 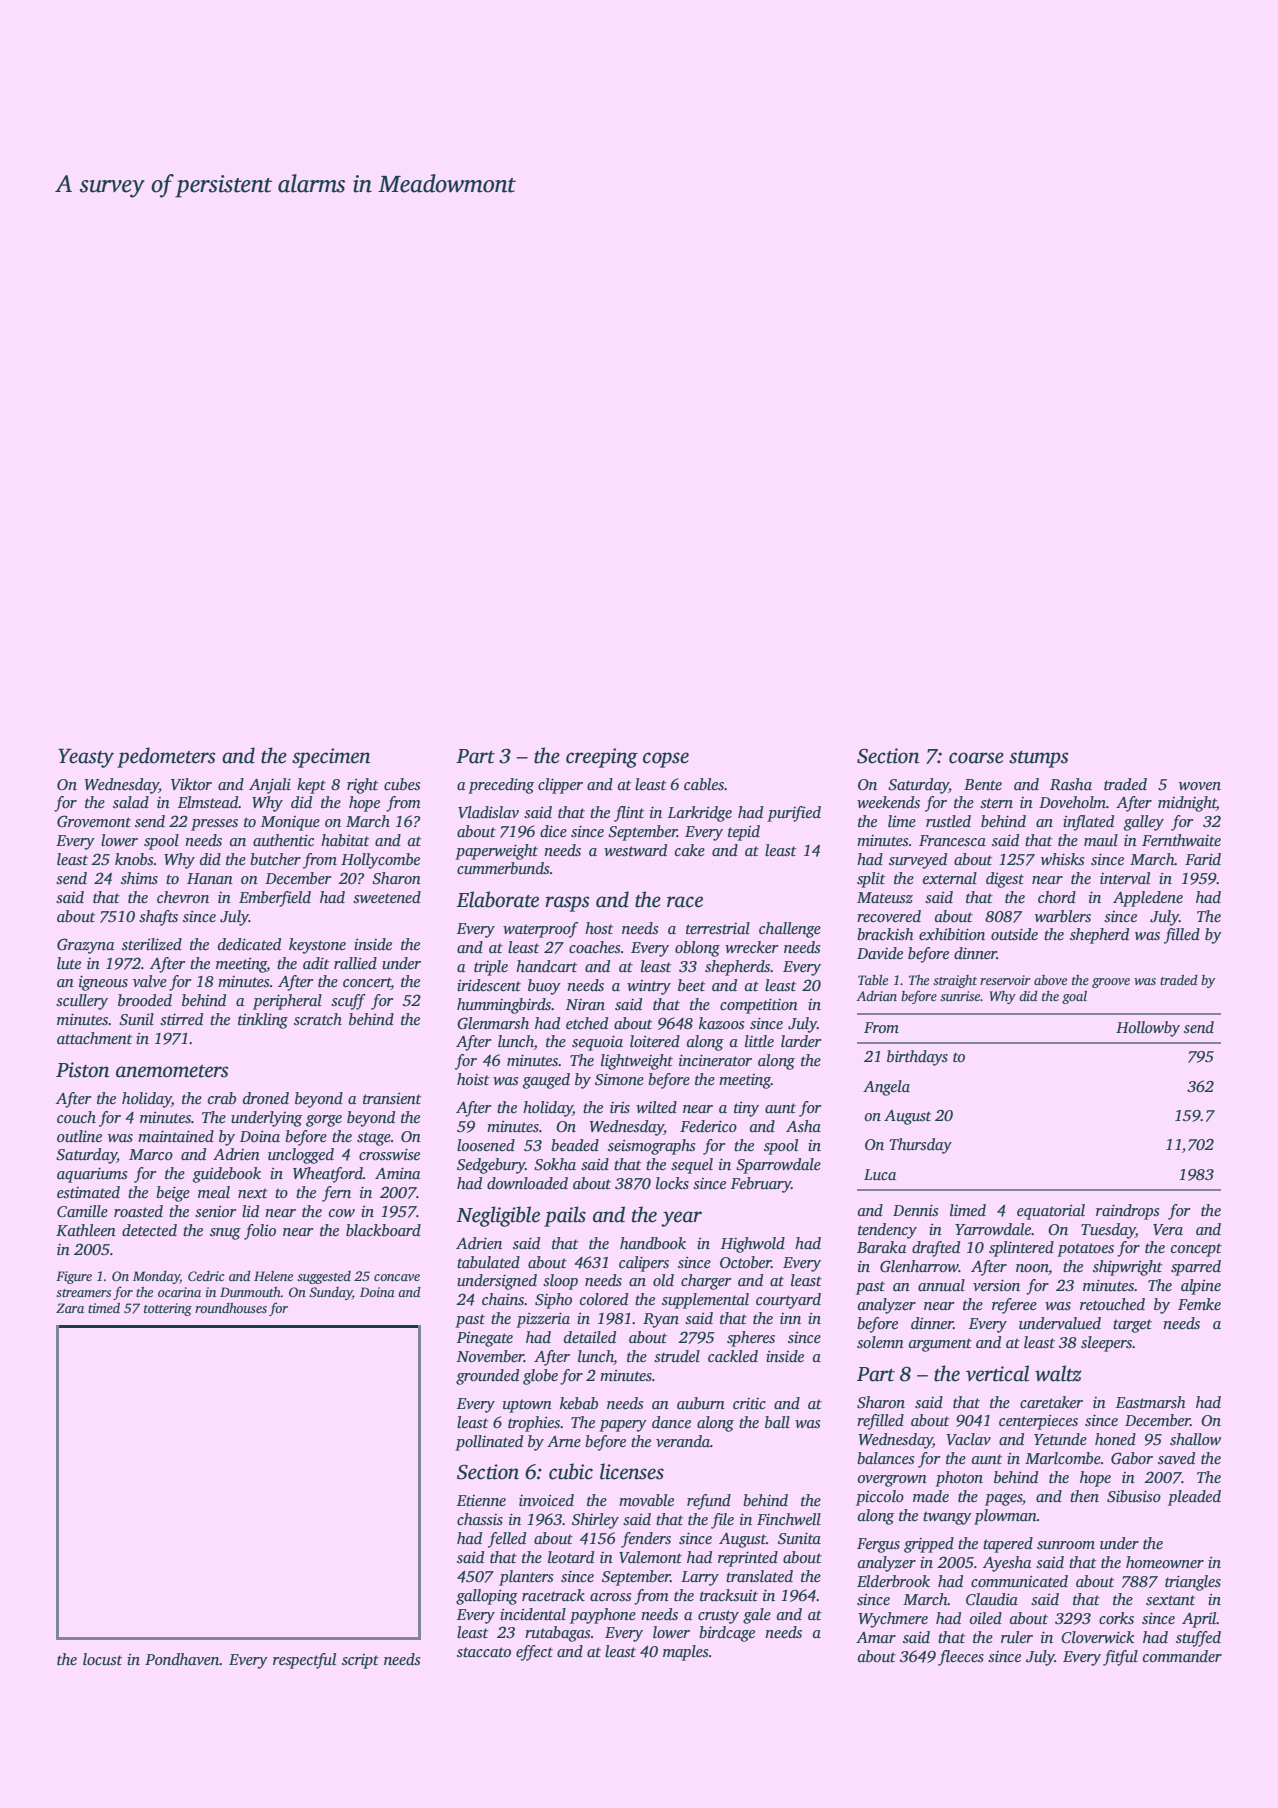 I want to click on waltz, so click(x=1058, y=1373).
